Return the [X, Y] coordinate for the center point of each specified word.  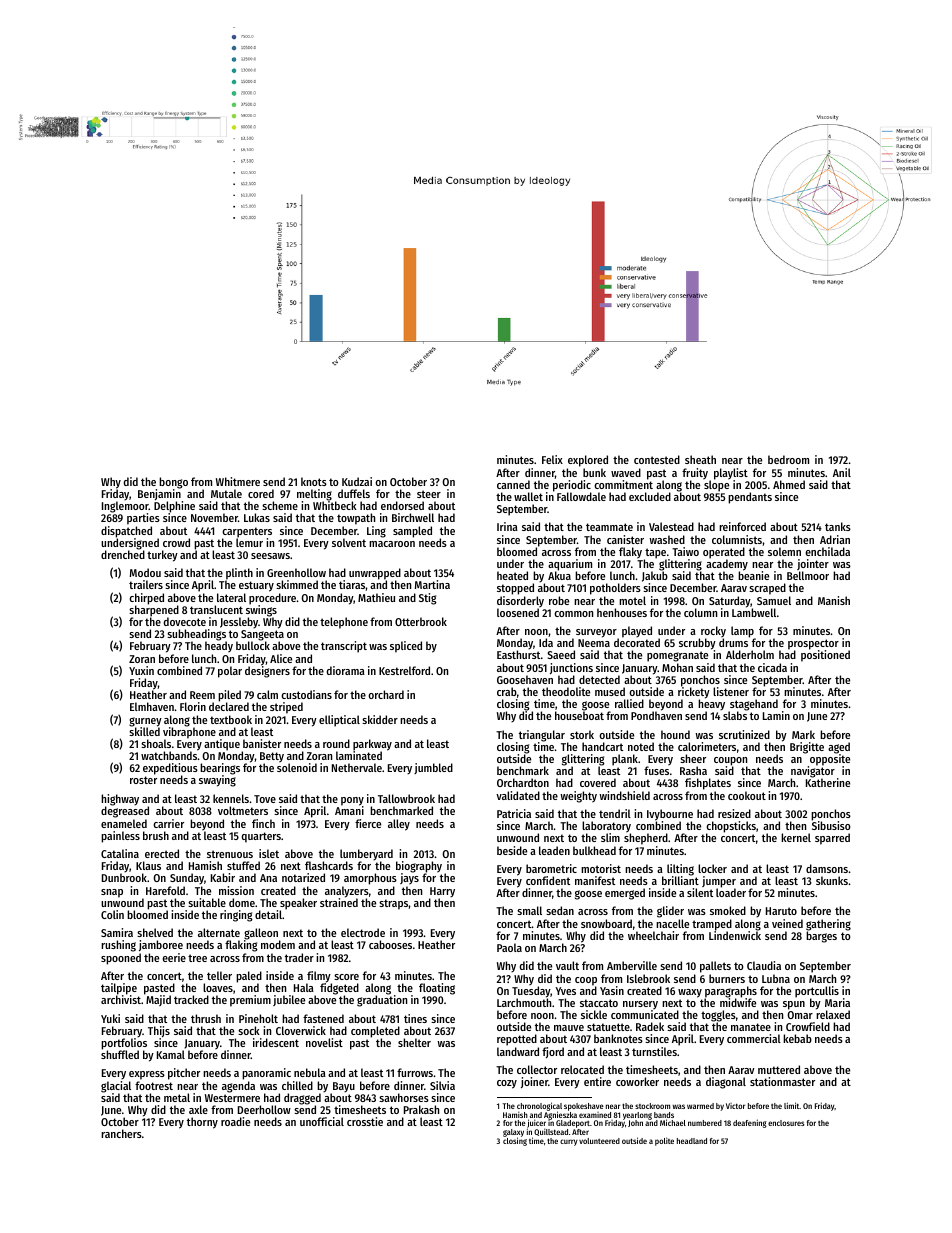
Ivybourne [670, 815]
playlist [731, 474]
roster [143, 780]
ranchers [121, 1133]
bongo [173, 483]
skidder [380, 719]
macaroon [392, 544]
